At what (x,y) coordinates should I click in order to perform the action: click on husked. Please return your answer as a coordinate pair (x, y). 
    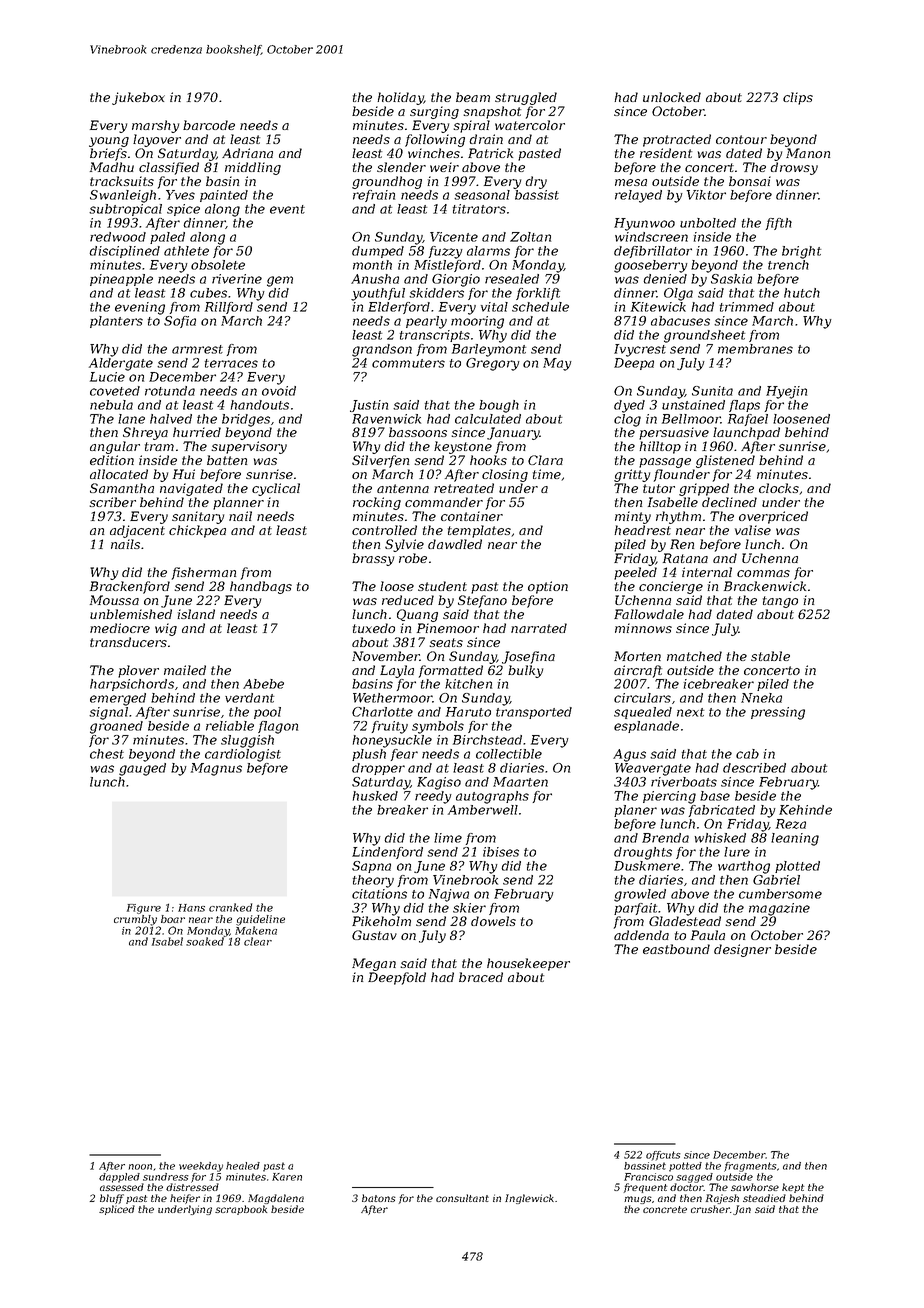
    Looking at the image, I should click on (375, 796).
